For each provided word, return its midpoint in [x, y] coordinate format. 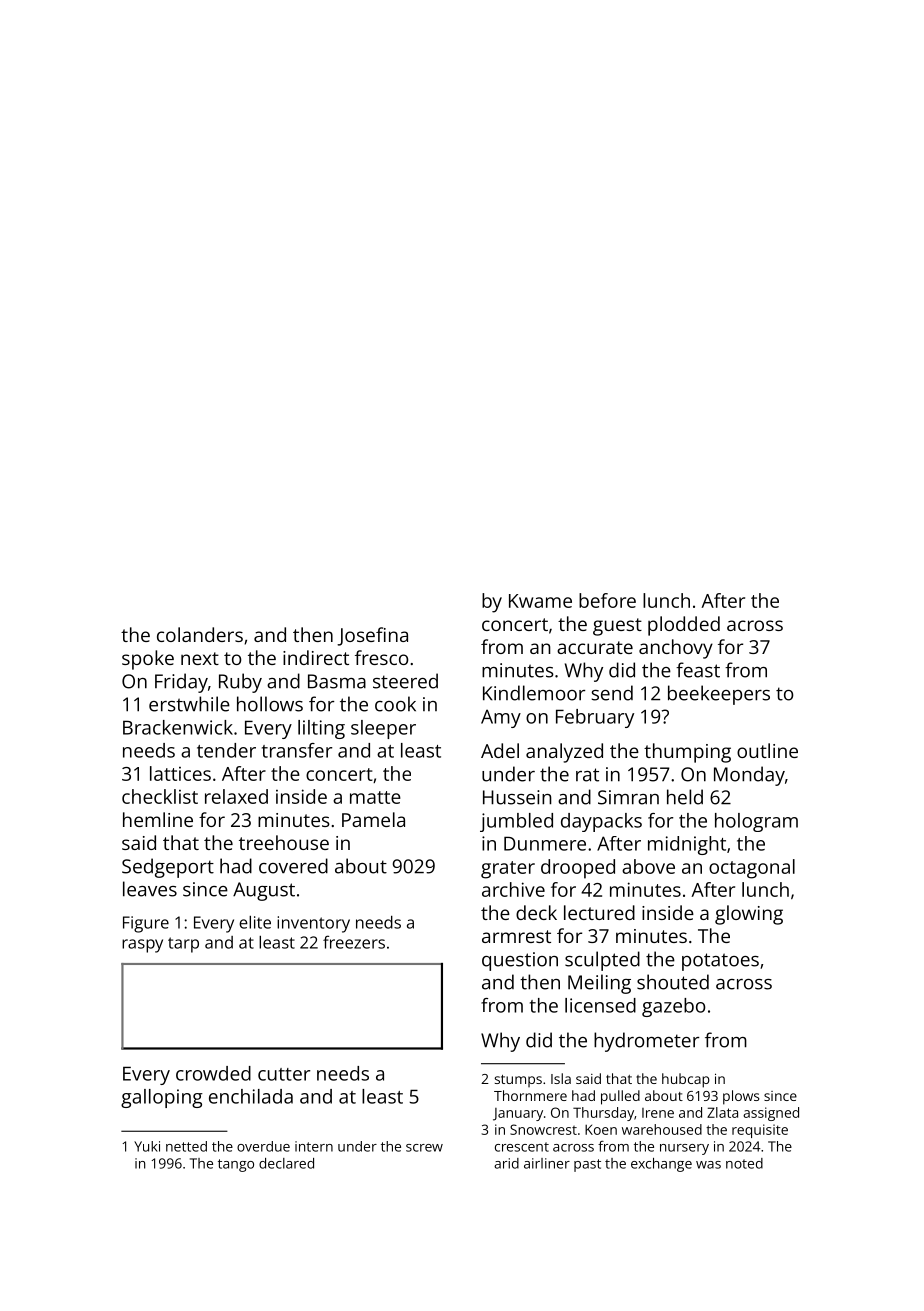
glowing [749, 915]
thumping [687, 753]
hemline [158, 819]
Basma [337, 681]
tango [236, 1165]
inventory [313, 924]
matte [375, 797]
